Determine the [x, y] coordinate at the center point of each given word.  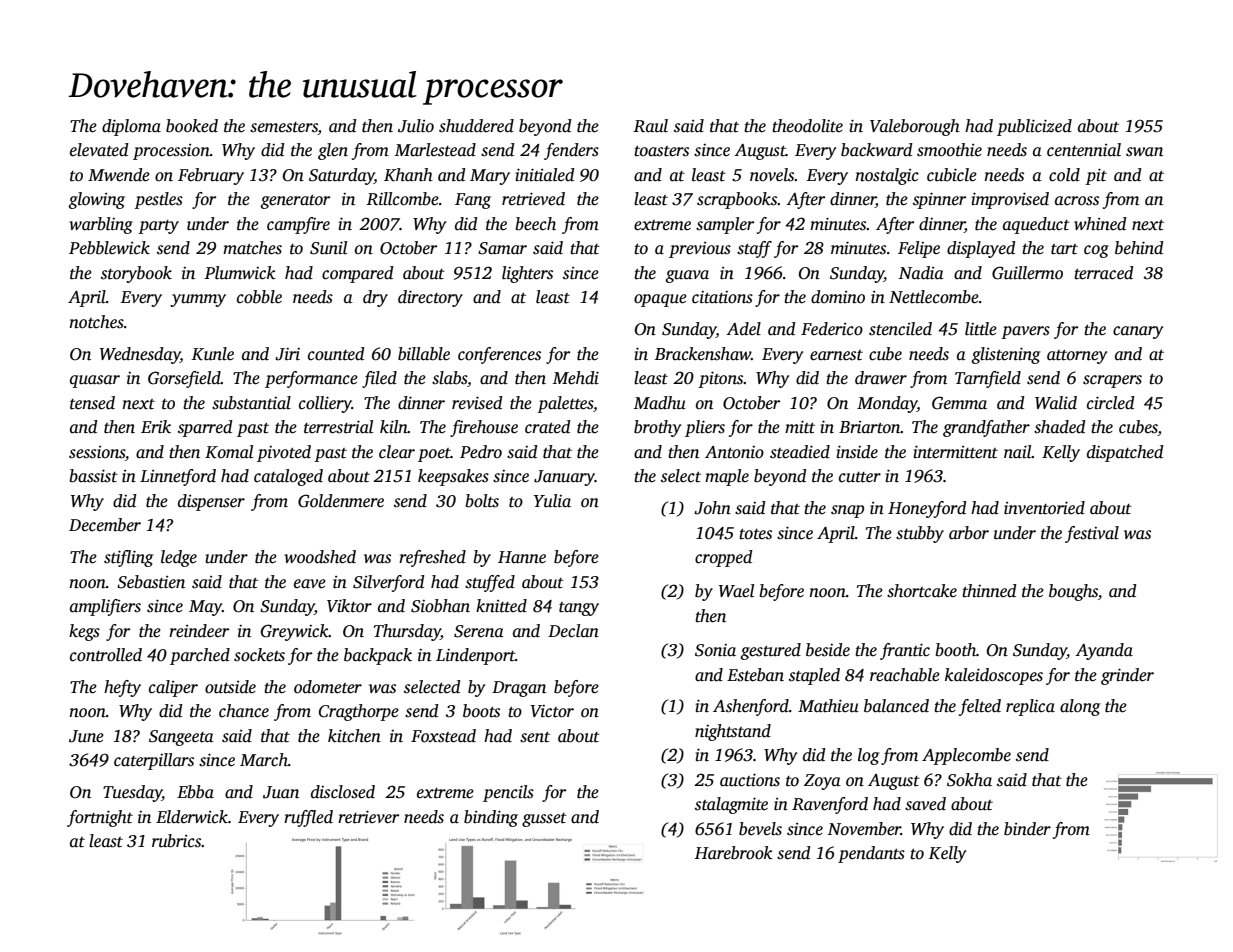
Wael [736, 591]
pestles [158, 200]
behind [1139, 248]
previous [700, 250]
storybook [136, 274]
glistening [1005, 355]
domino [838, 297]
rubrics [177, 841]
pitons [720, 379]
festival [1092, 534]
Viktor [349, 606]
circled [1111, 403]
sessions [97, 452]
